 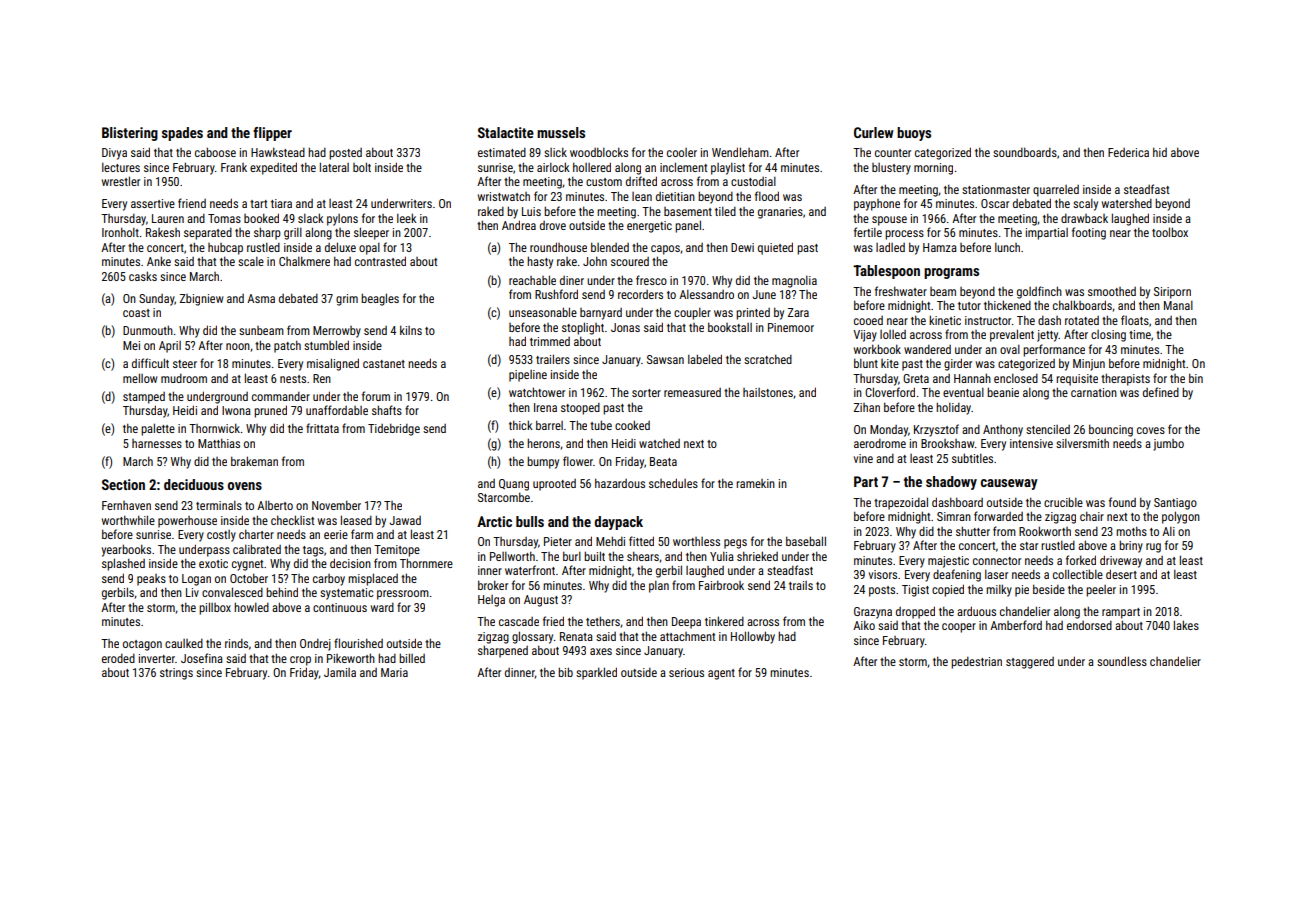 What do you see at coordinates (549, 425) in the page?
I see `barrel` at bounding box center [549, 425].
